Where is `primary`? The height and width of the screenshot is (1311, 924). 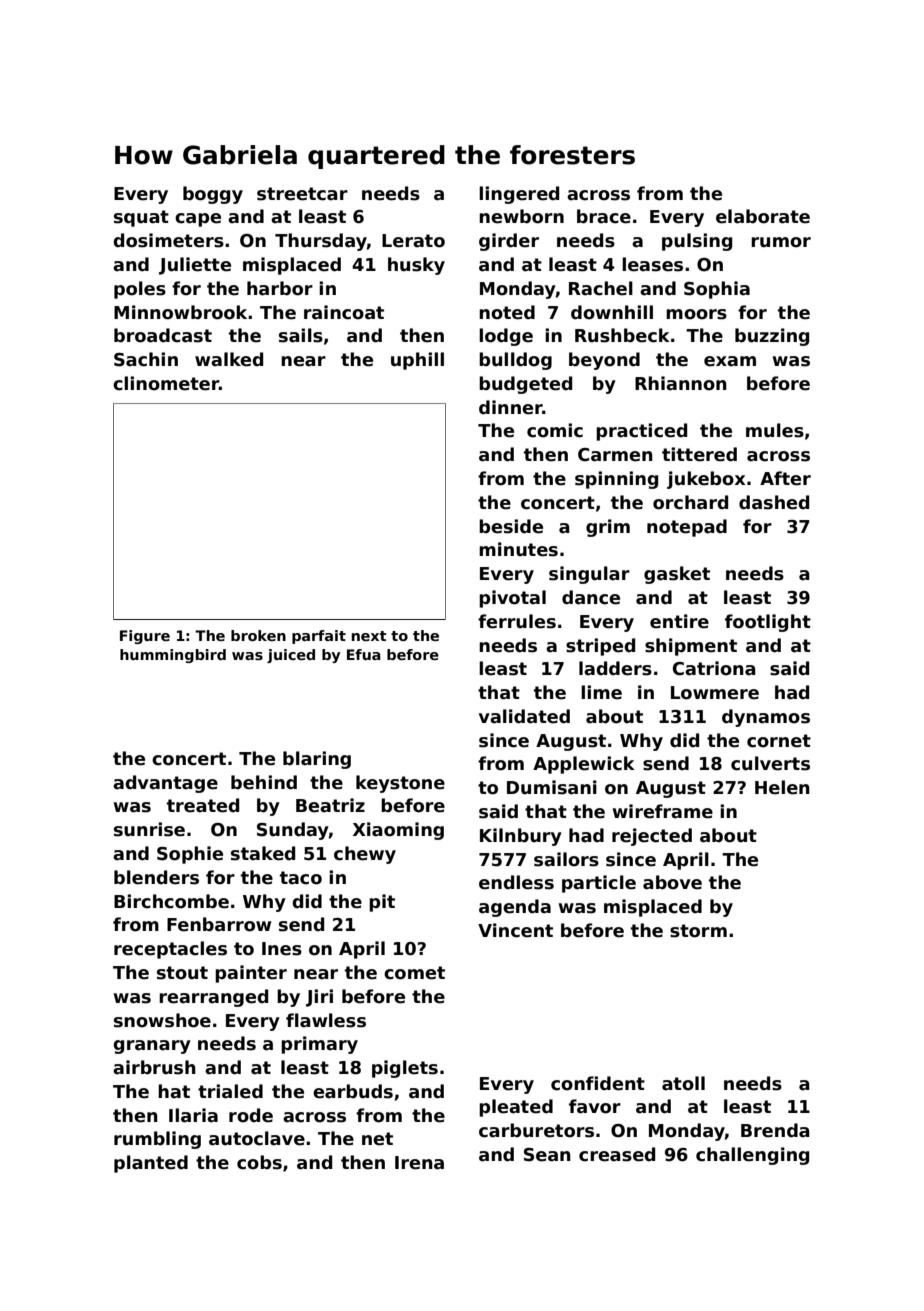 primary is located at coordinates (319, 1045).
